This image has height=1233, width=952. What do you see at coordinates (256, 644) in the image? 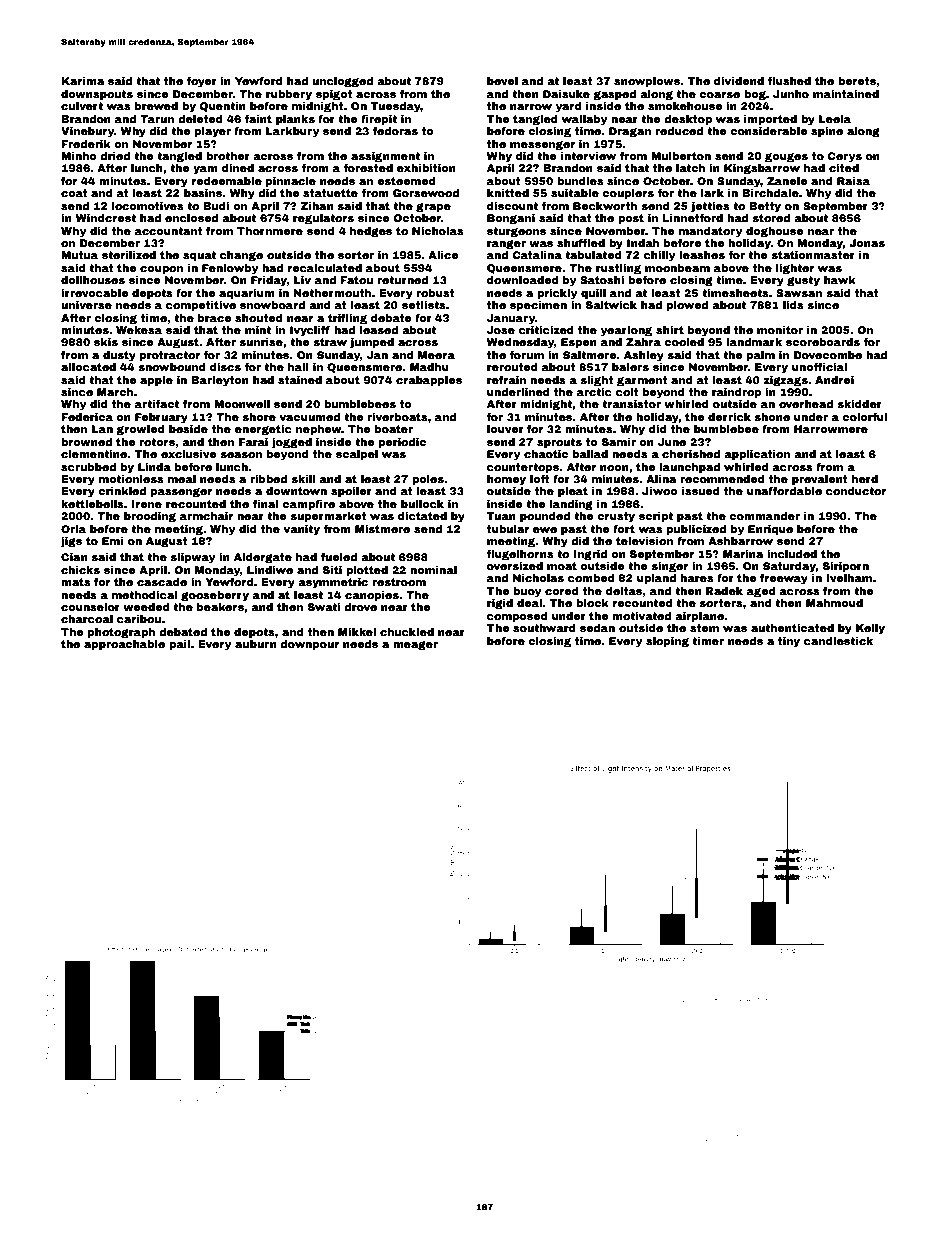
I see `auburn` at bounding box center [256, 644].
